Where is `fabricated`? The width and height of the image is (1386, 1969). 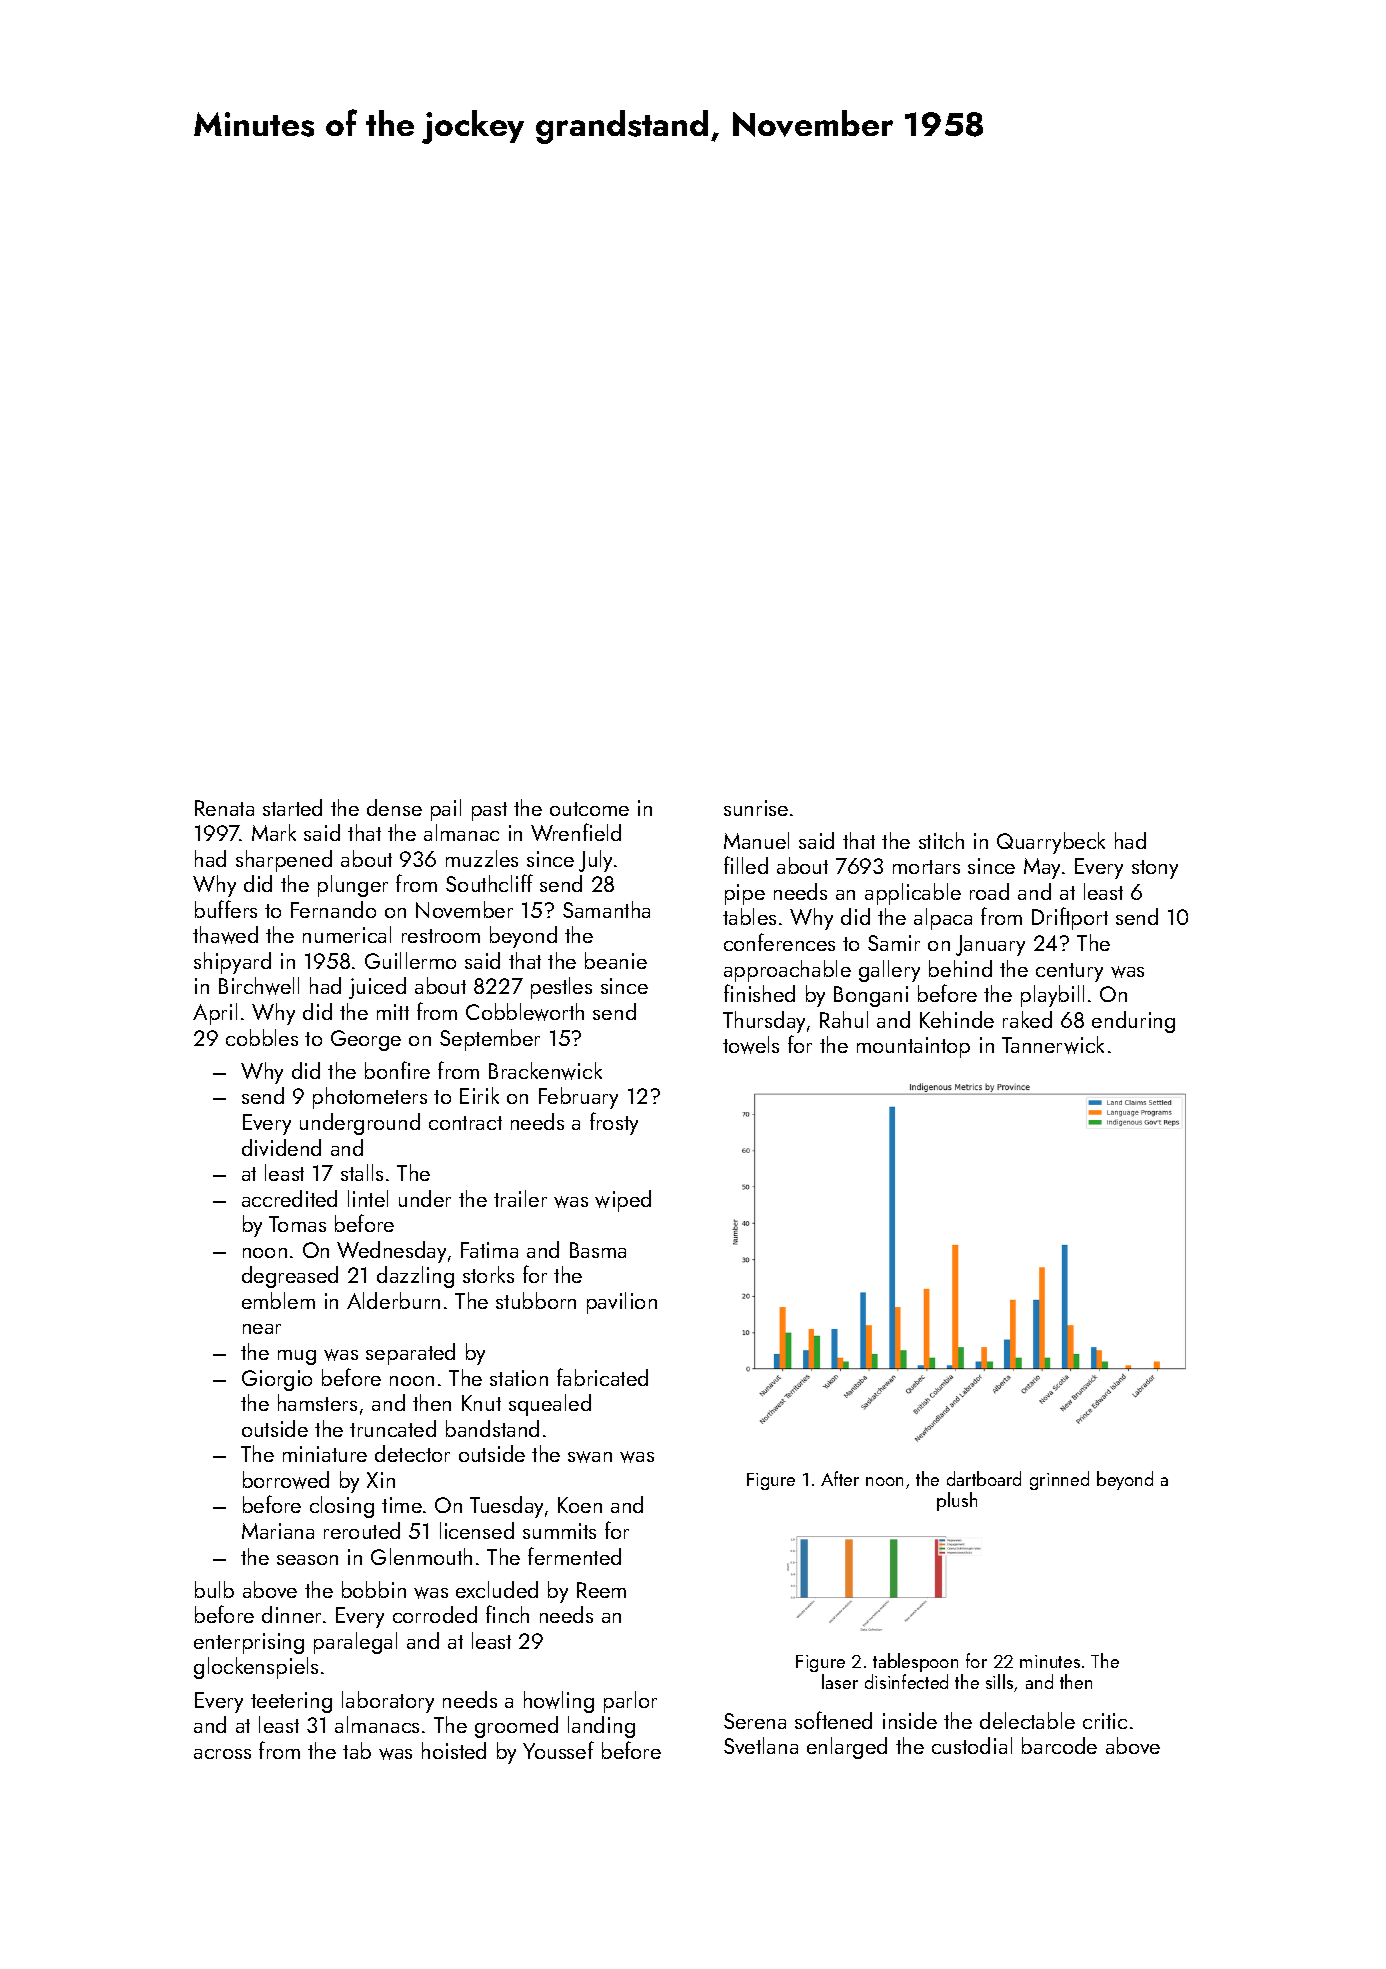
fabricated is located at coordinates (602, 1377).
